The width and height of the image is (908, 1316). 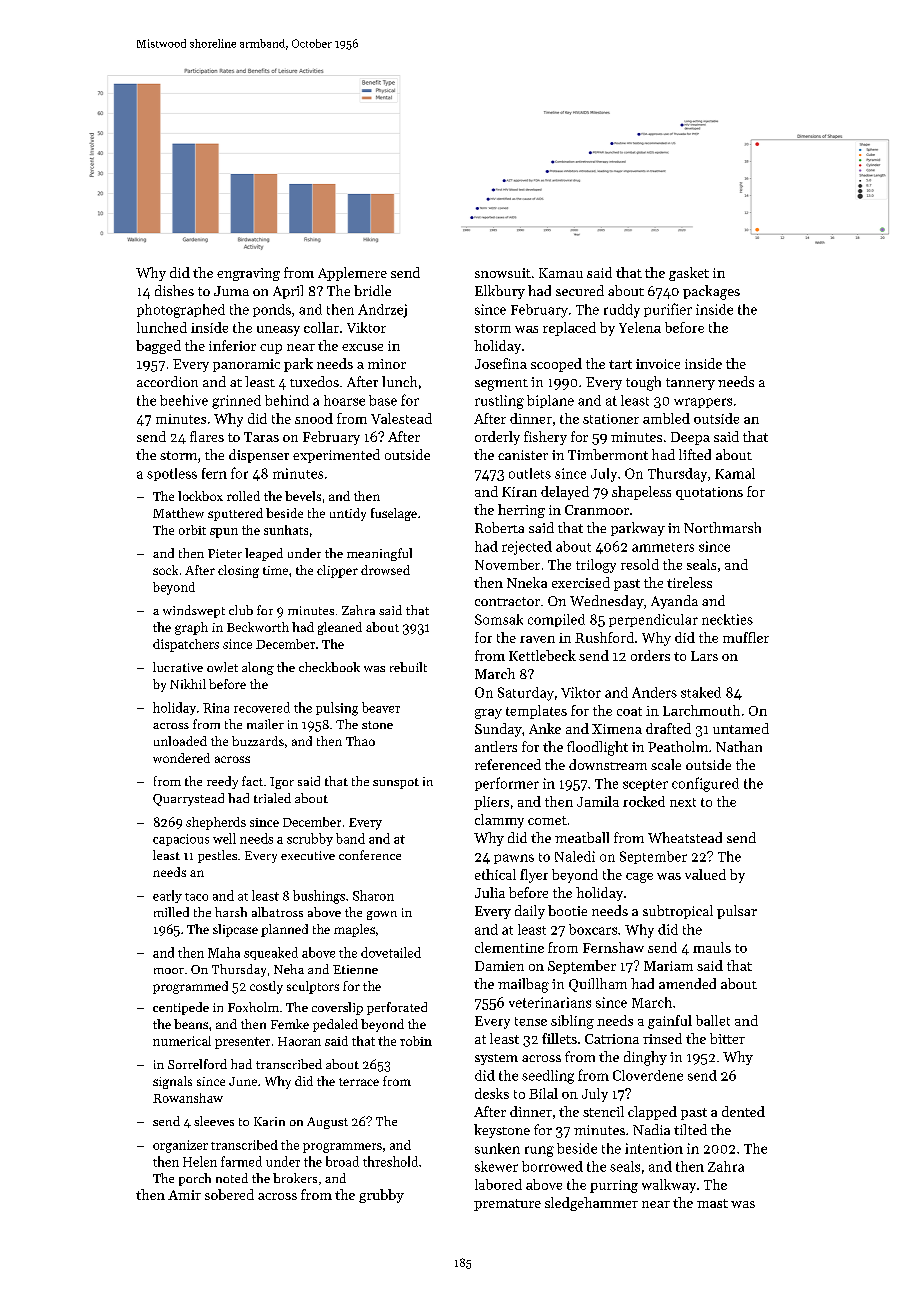 What do you see at coordinates (184, 1195) in the image?
I see `Amir` at bounding box center [184, 1195].
